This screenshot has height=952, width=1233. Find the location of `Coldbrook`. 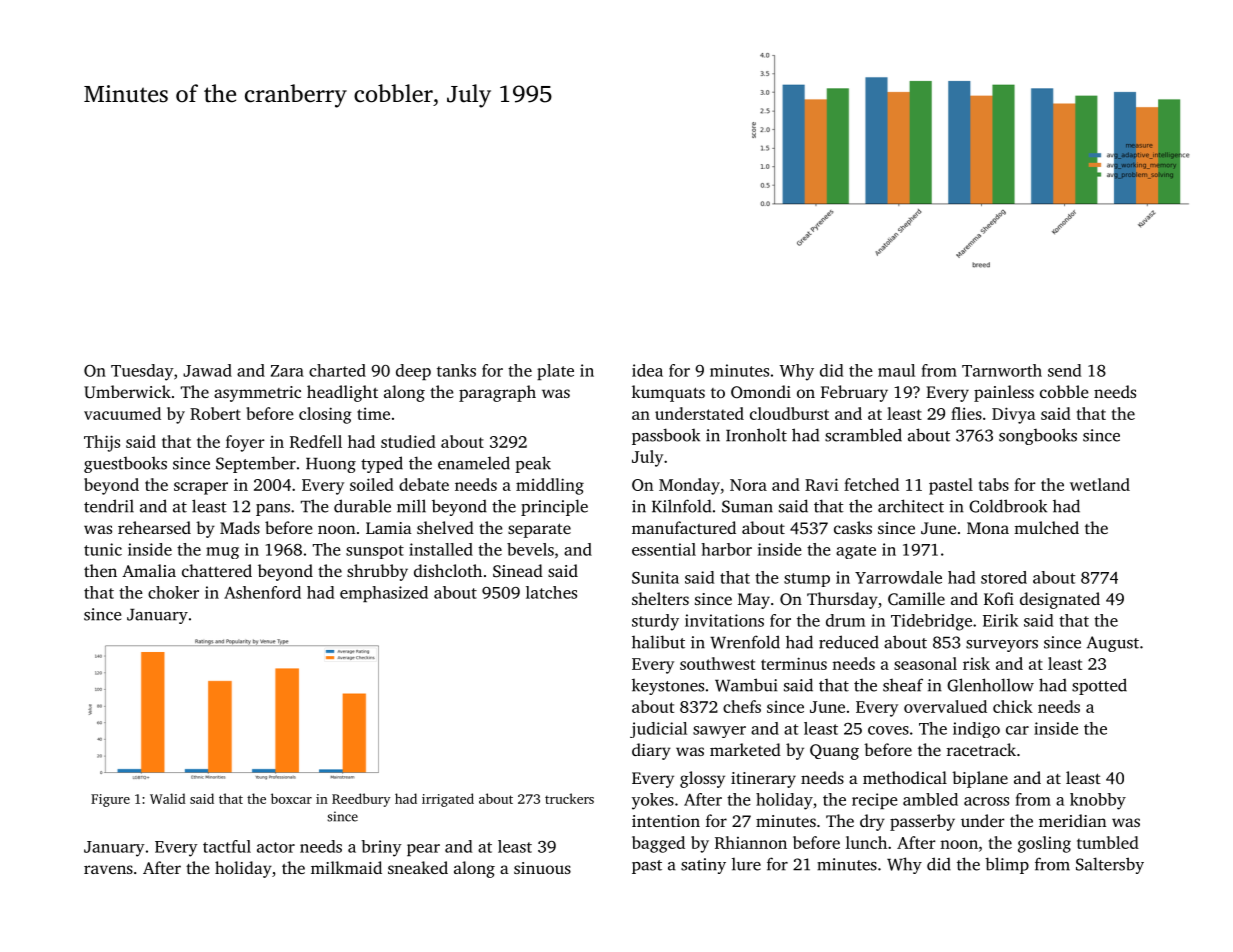

Coldbrook is located at coordinates (1008, 506).
